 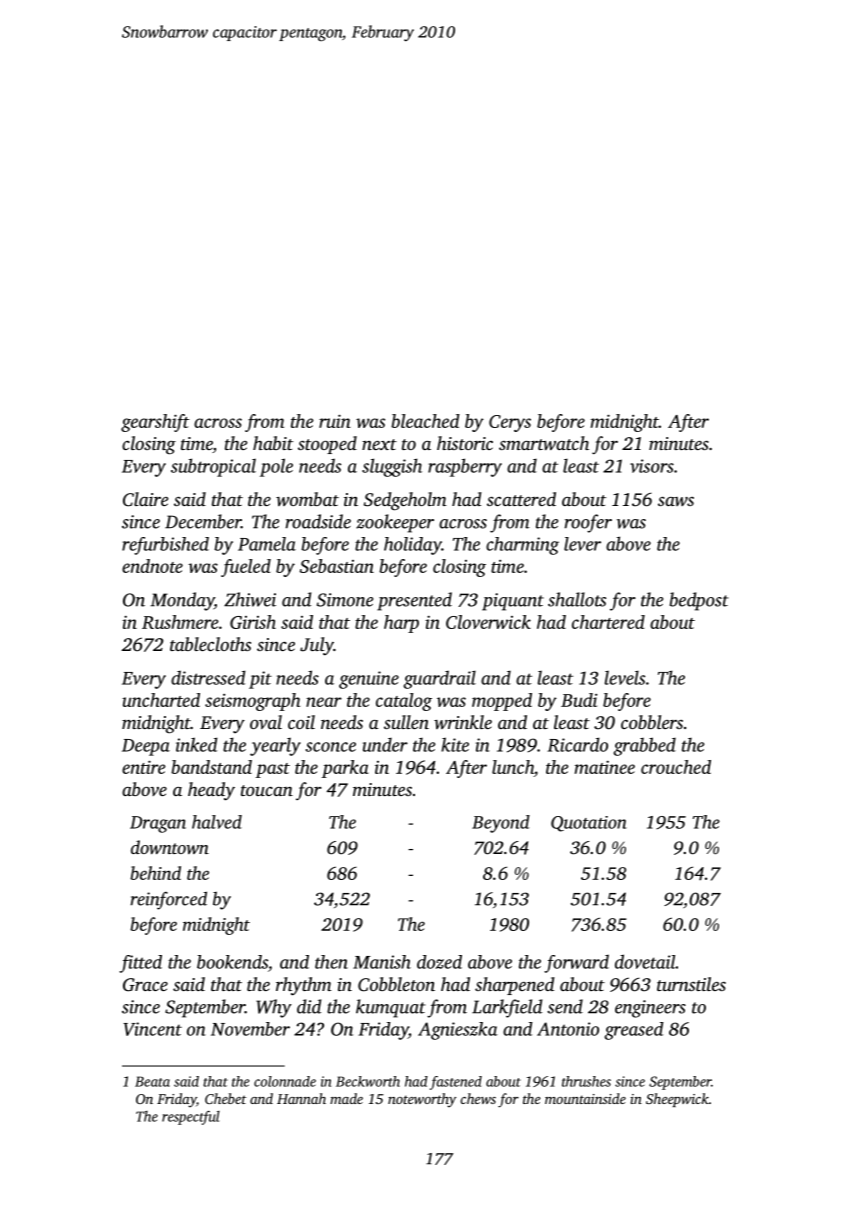 What do you see at coordinates (565, 1006) in the screenshot?
I see `send` at bounding box center [565, 1006].
